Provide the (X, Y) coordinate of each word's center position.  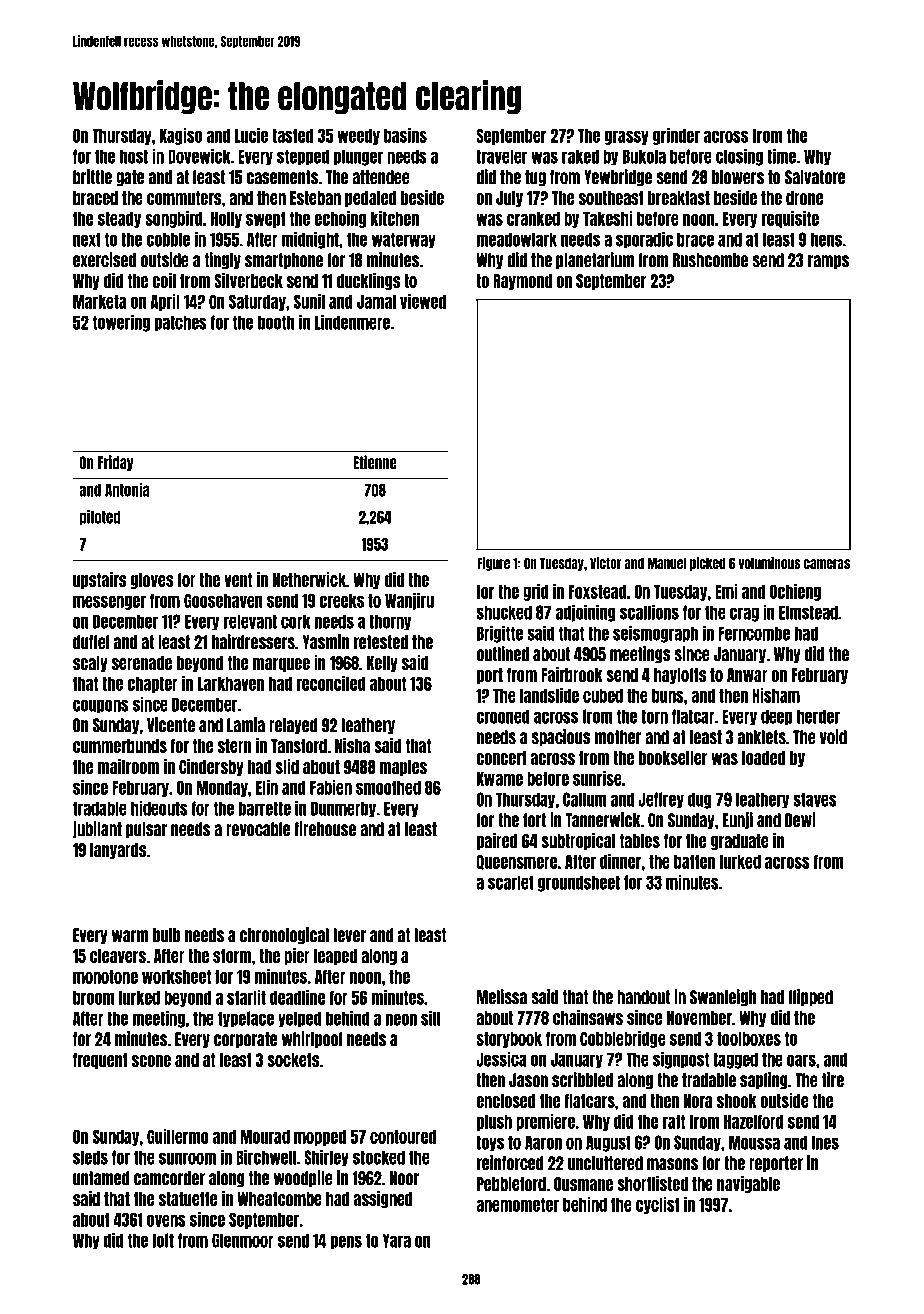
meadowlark (517, 239)
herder (818, 716)
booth (276, 322)
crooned (503, 716)
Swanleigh (723, 998)
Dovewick (199, 156)
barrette (265, 808)
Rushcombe (710, 260)
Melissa (502, 997)
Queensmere (516, 862)
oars (801, 1060)
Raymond (522, 282)
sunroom (187, 1158)
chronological (284, 936)
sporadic (644, 239)
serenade (142, 663)
